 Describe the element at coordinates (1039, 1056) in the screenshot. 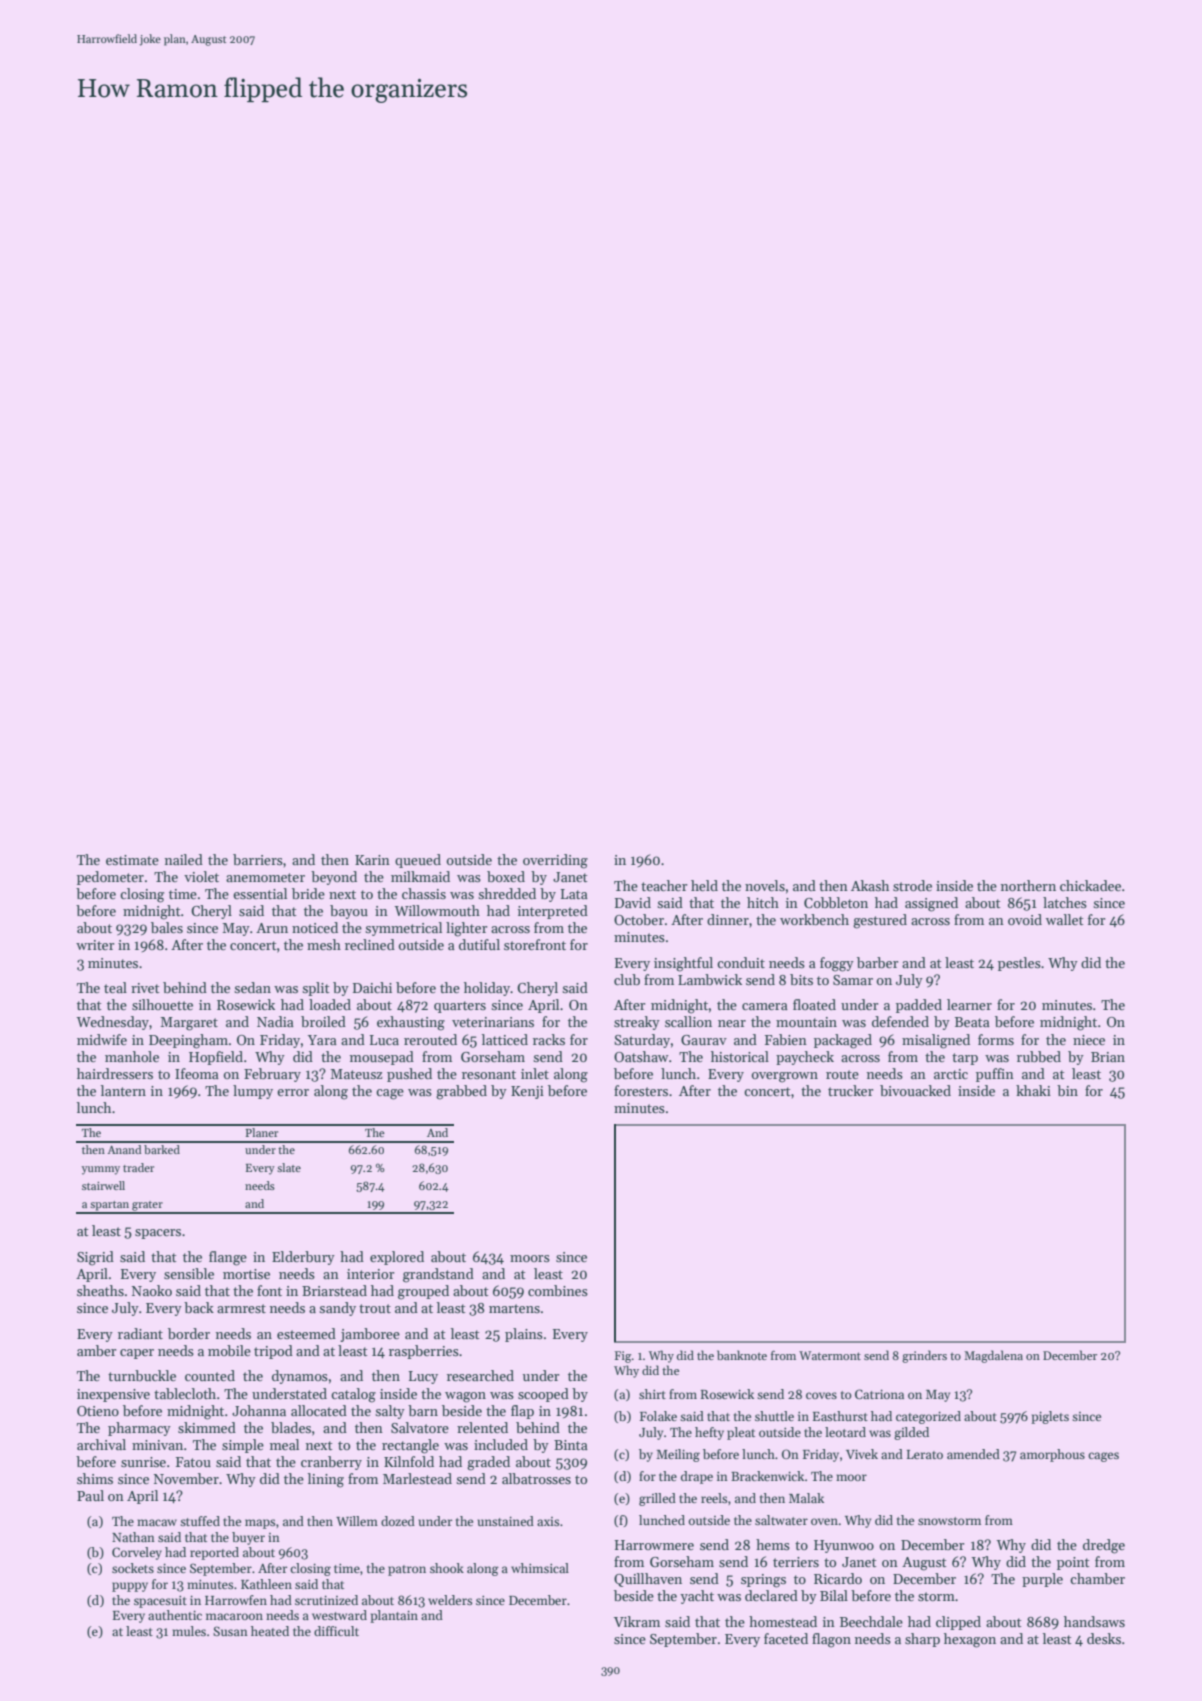

I see `rubbed` at that location.
